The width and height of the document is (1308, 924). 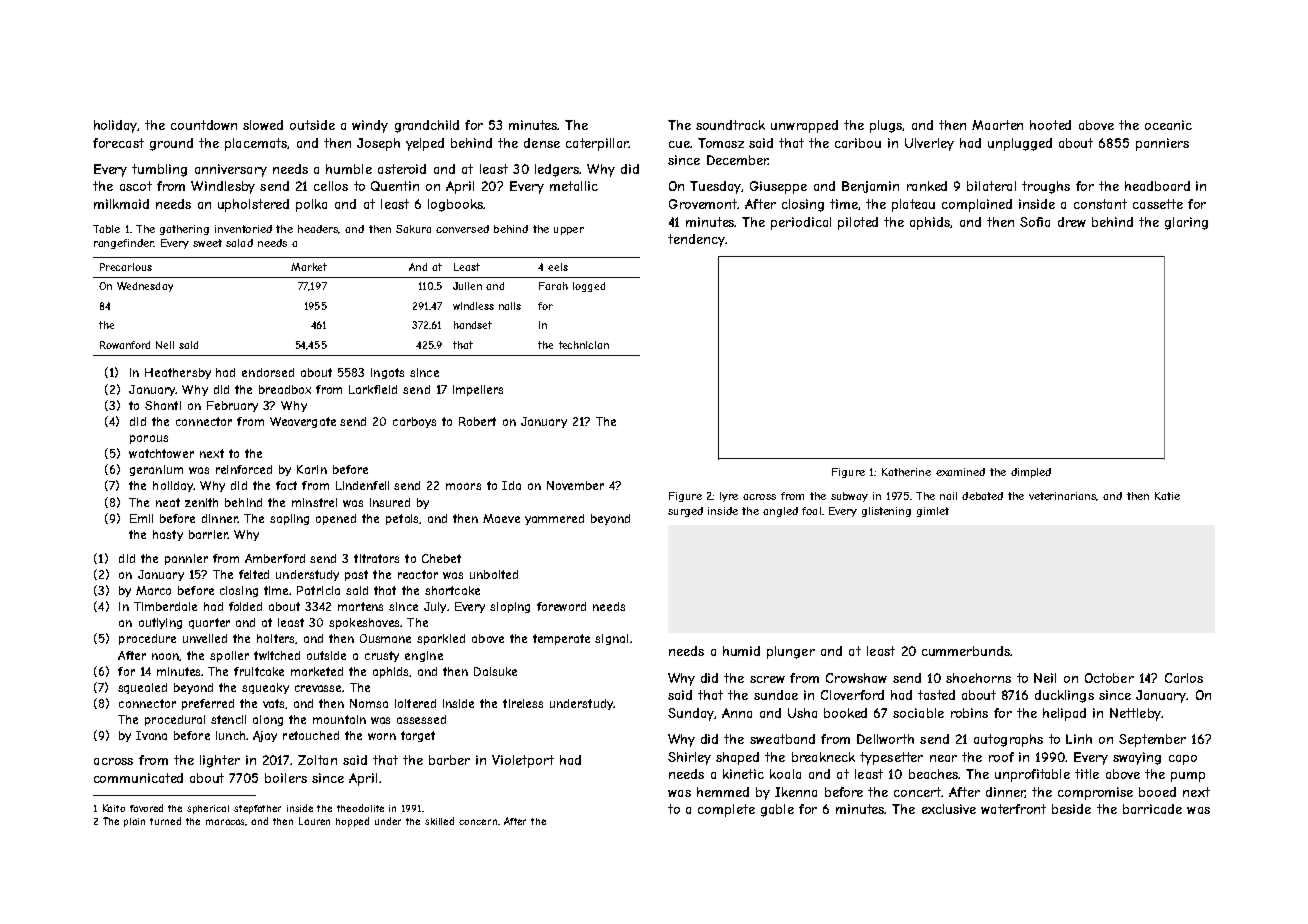 What do you see at coordinates (589, 287) in the document?
I see `logged` at bounding box center [589, 287].
